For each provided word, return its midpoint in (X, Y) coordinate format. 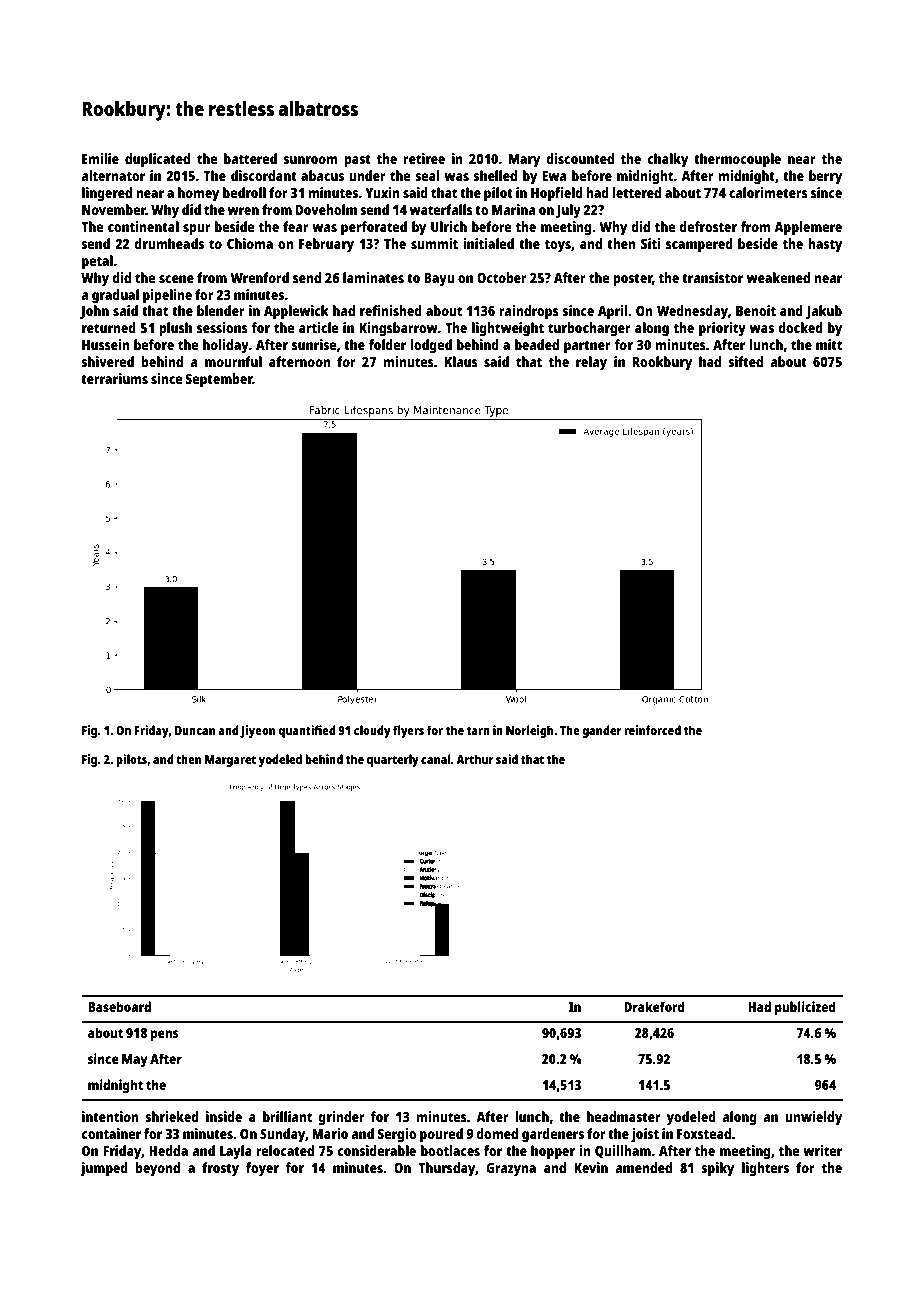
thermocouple (737, 160)
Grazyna (511, 1170)
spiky (717, 1169)
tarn (478, 731)
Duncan (195, 730)
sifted (745, 361)
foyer (262, 1169)
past (357, 161)
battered (250, 158)
